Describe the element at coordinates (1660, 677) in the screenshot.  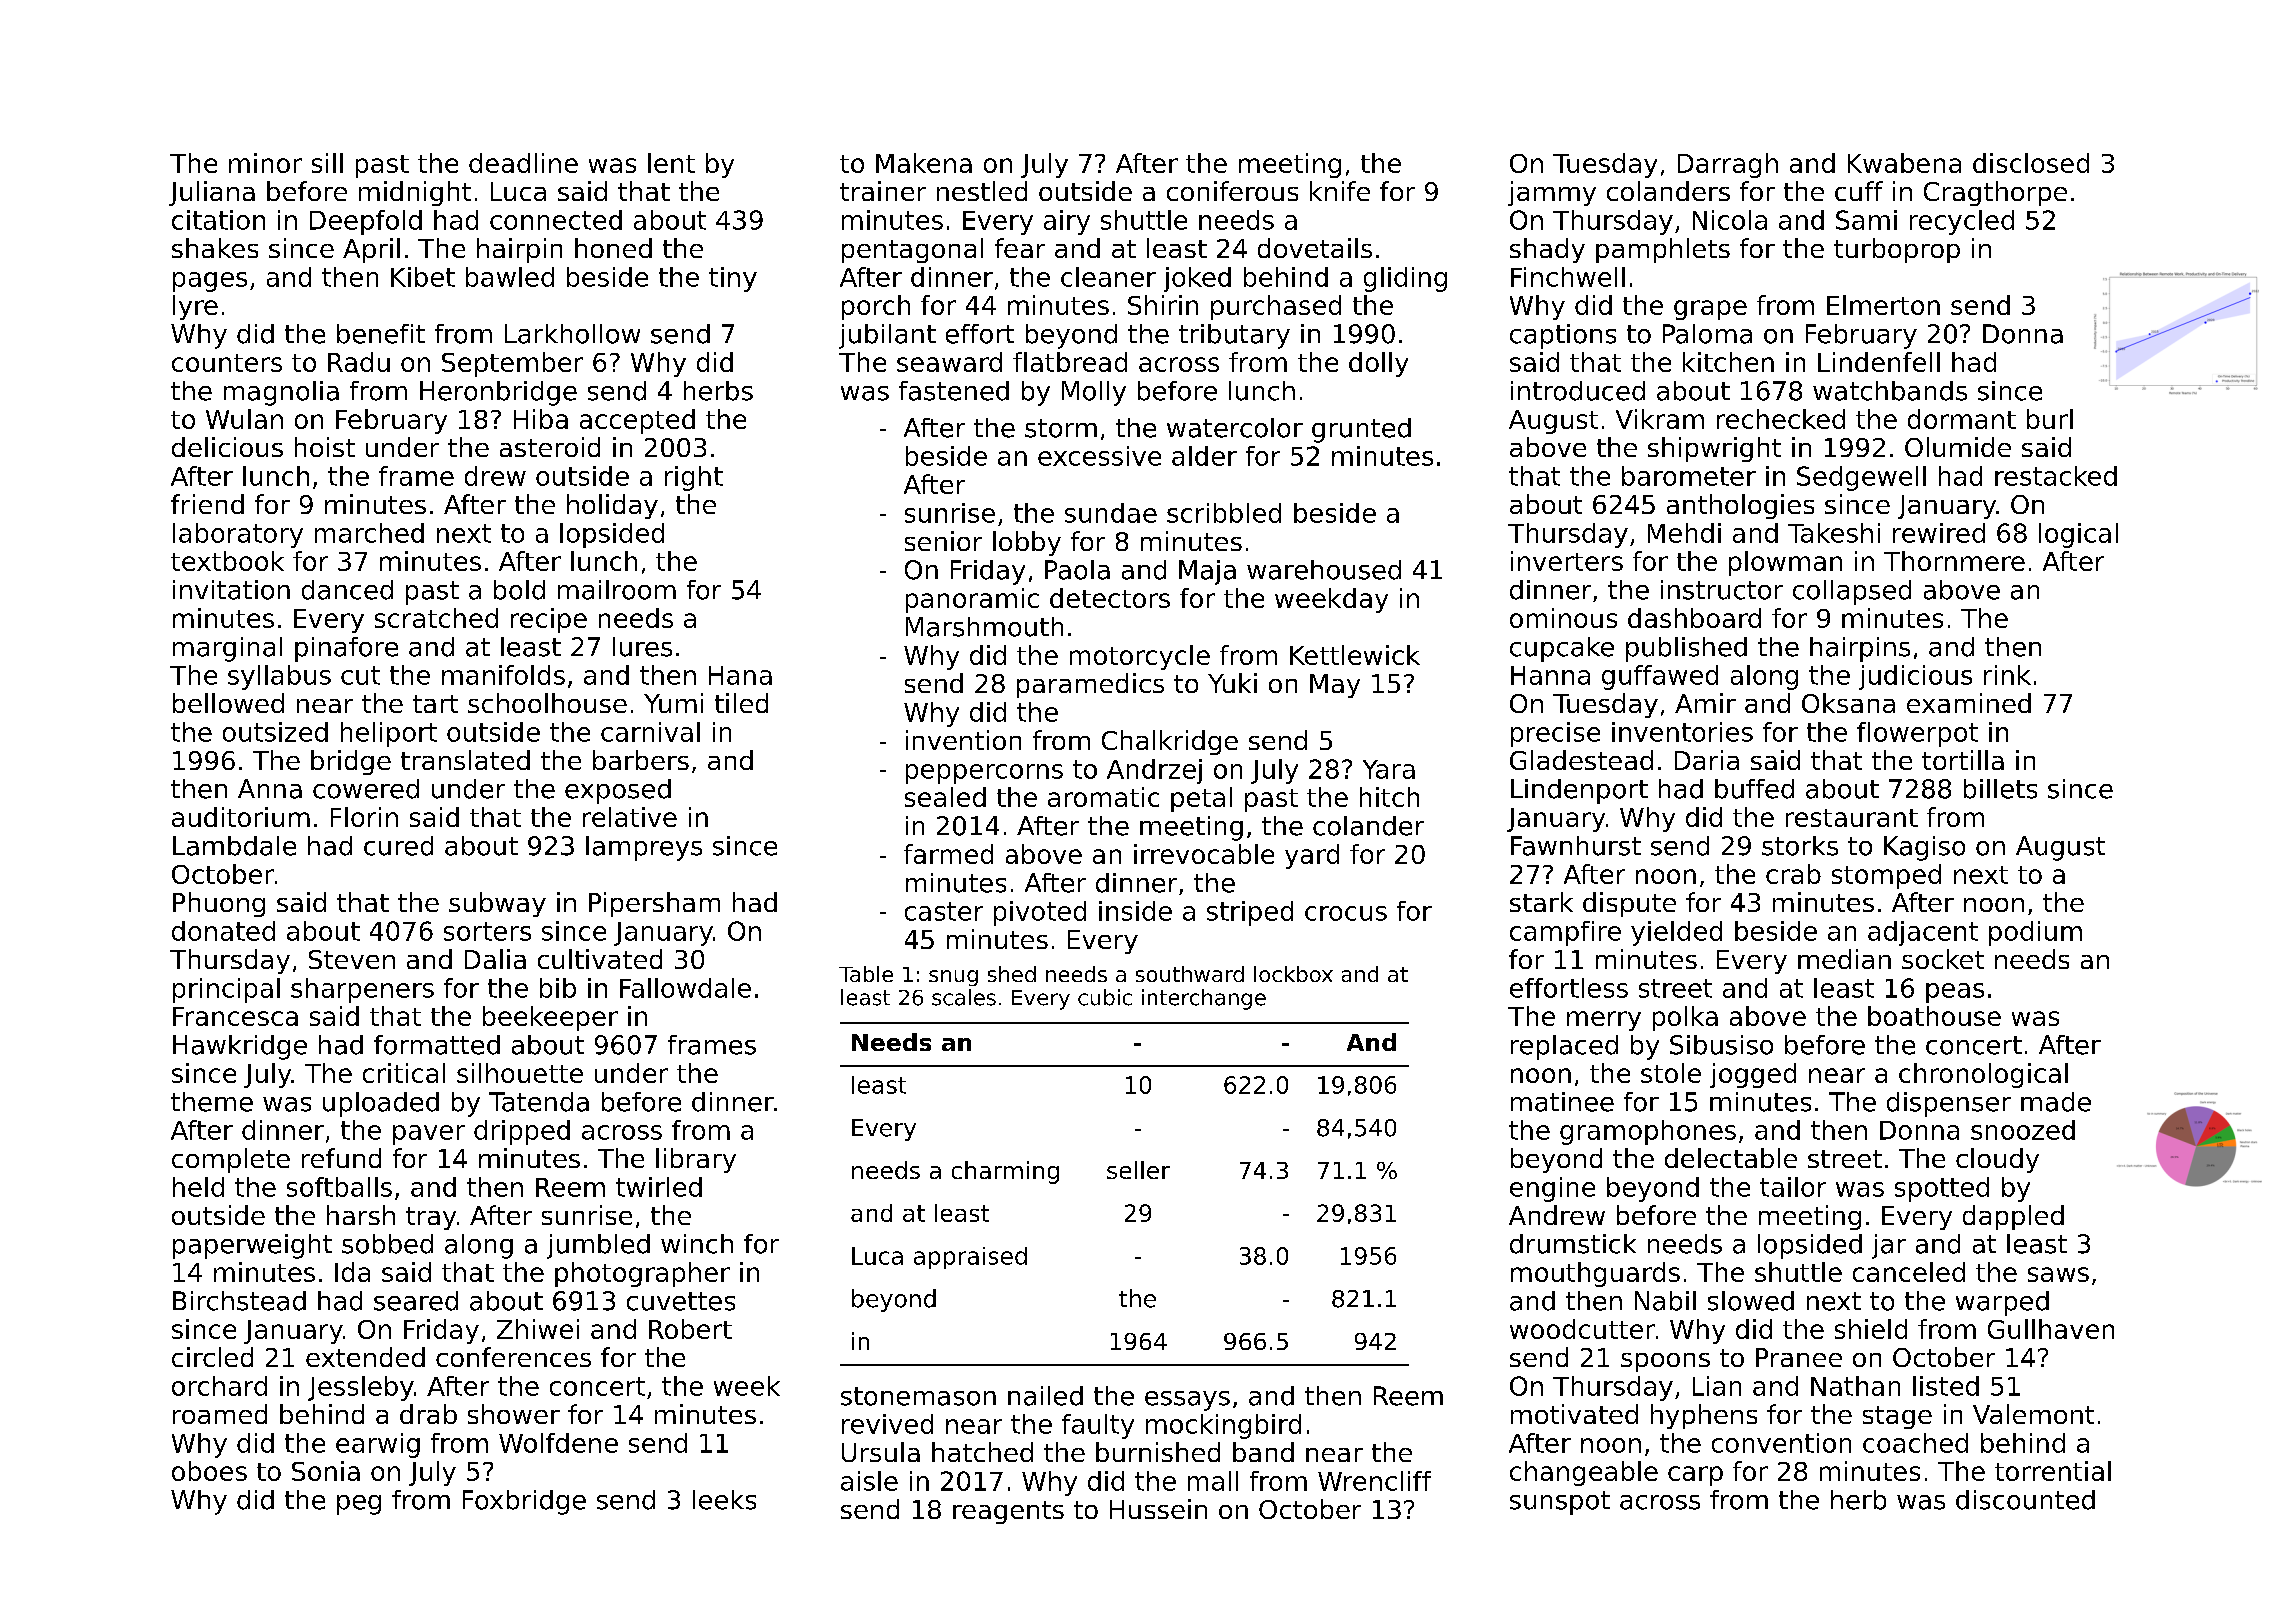
I see `guffawed` at that location.
